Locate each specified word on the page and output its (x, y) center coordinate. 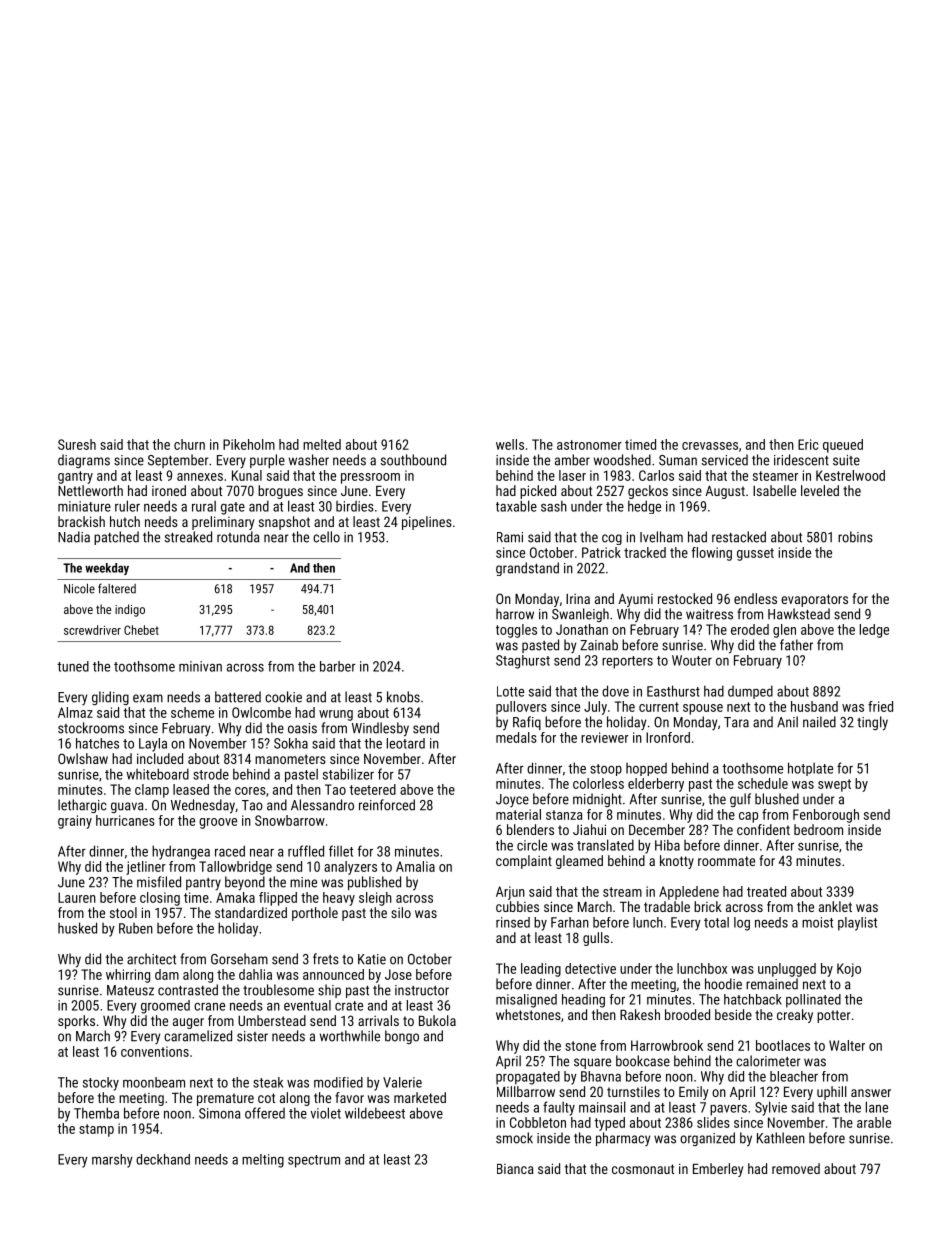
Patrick (601, 552)
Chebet (141, 630)
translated (605, 845)
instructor (422, 990)
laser (572, 475)
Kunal (247, 475)
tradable (667, 906)
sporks (76, 1022)
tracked (645, 552)
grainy (75, 822)
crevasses (710, 446)
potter (833, 1016)
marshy (112, 1161)
